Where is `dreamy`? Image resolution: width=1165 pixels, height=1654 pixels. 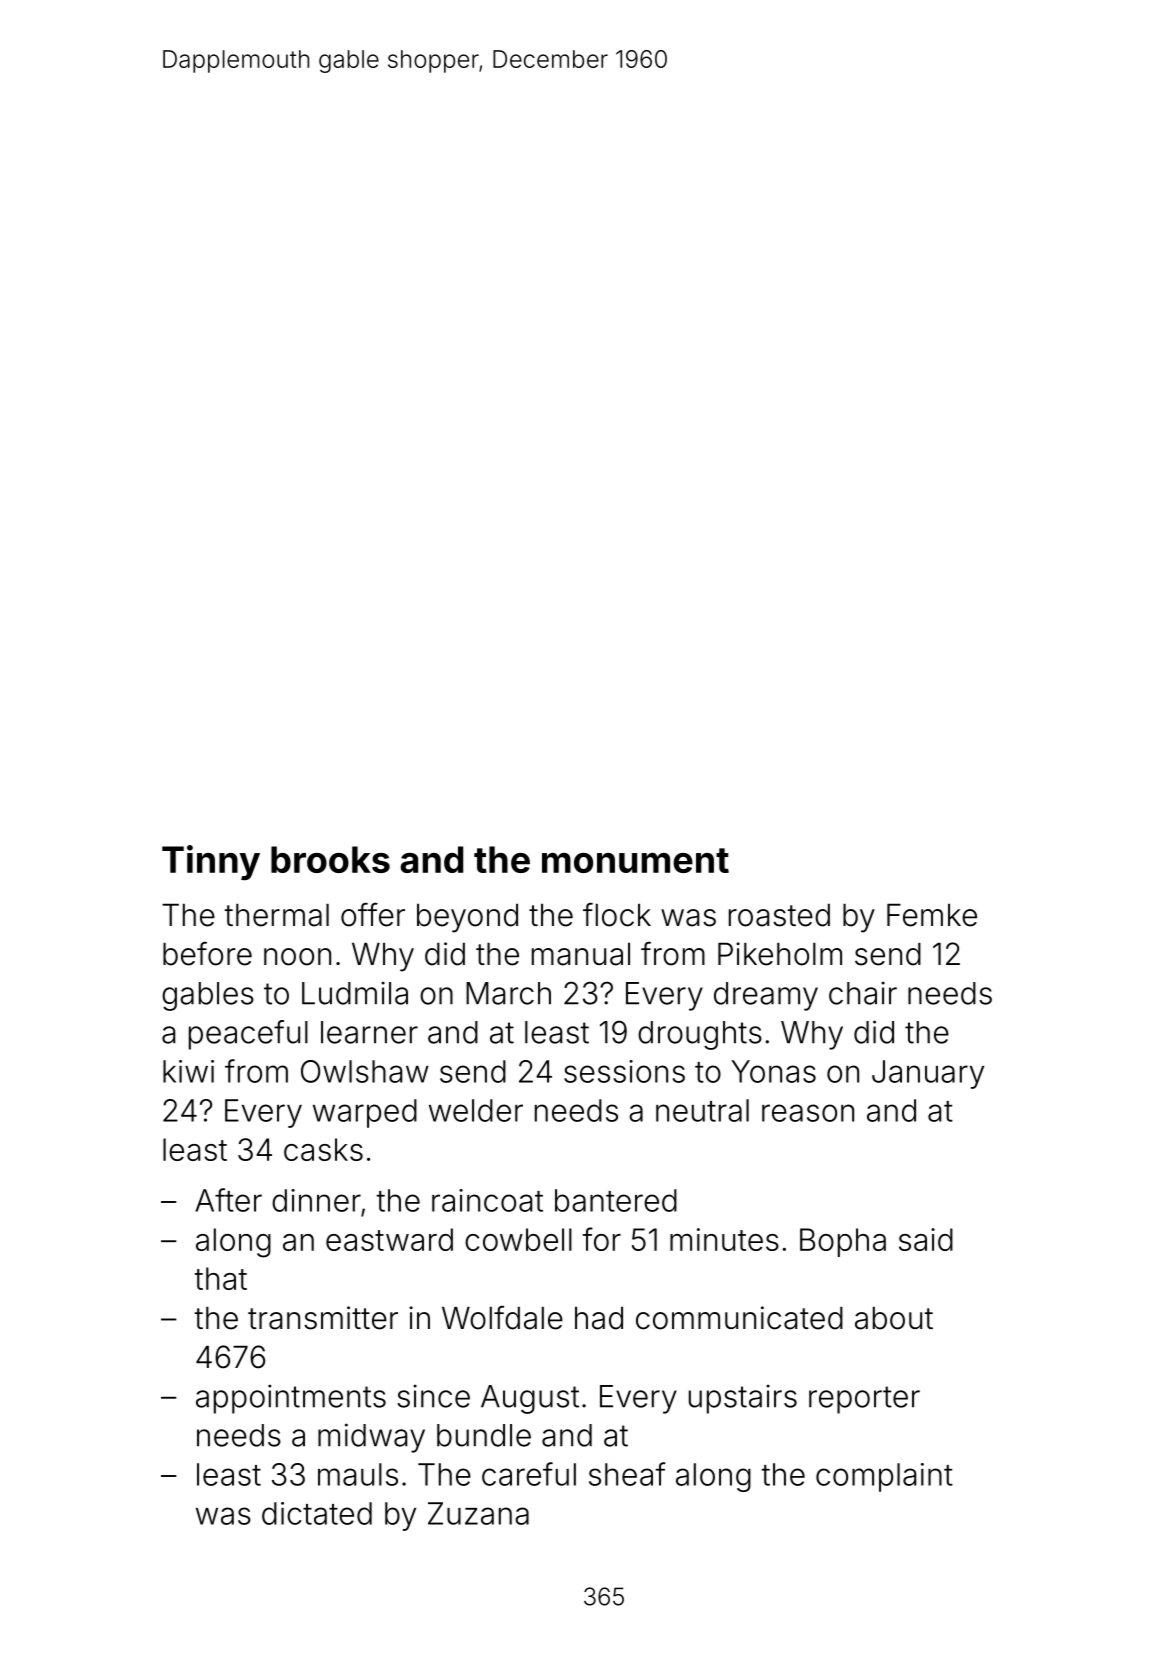 dreamy is located at coordinates (766, 996).
